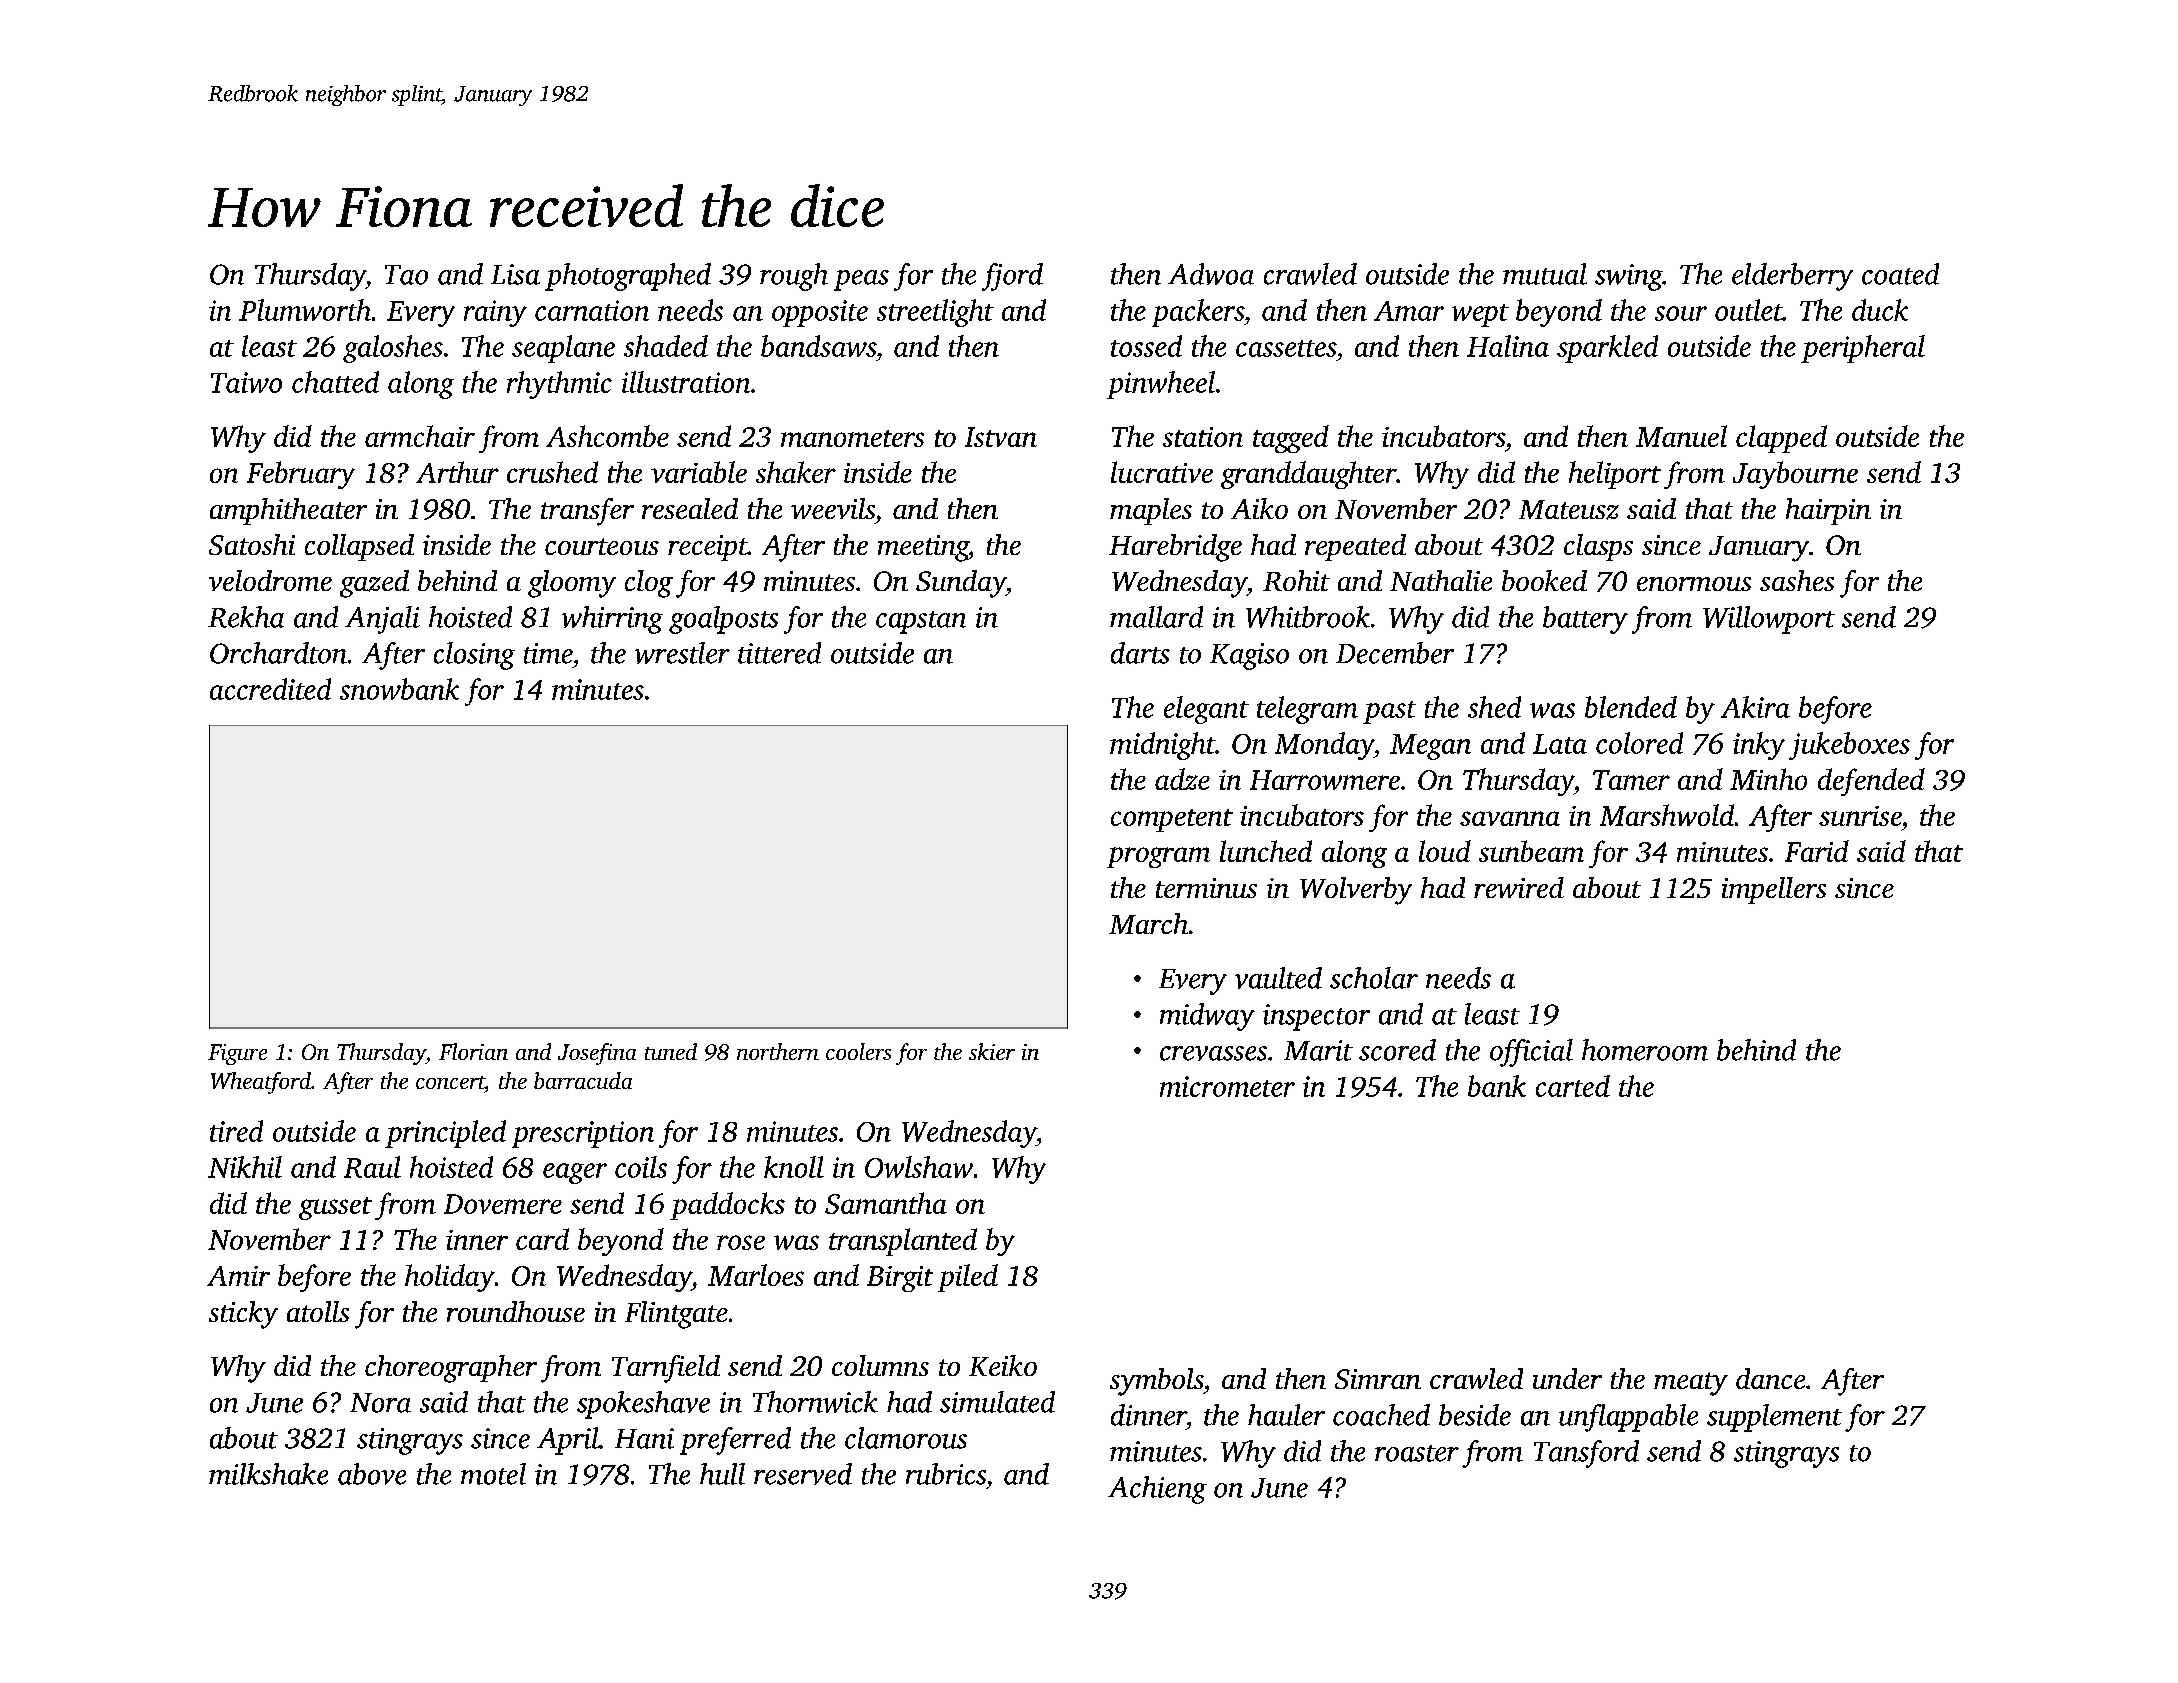 This document has height=1683, width=2178. I want to click on principled, so click(445, 1134).
